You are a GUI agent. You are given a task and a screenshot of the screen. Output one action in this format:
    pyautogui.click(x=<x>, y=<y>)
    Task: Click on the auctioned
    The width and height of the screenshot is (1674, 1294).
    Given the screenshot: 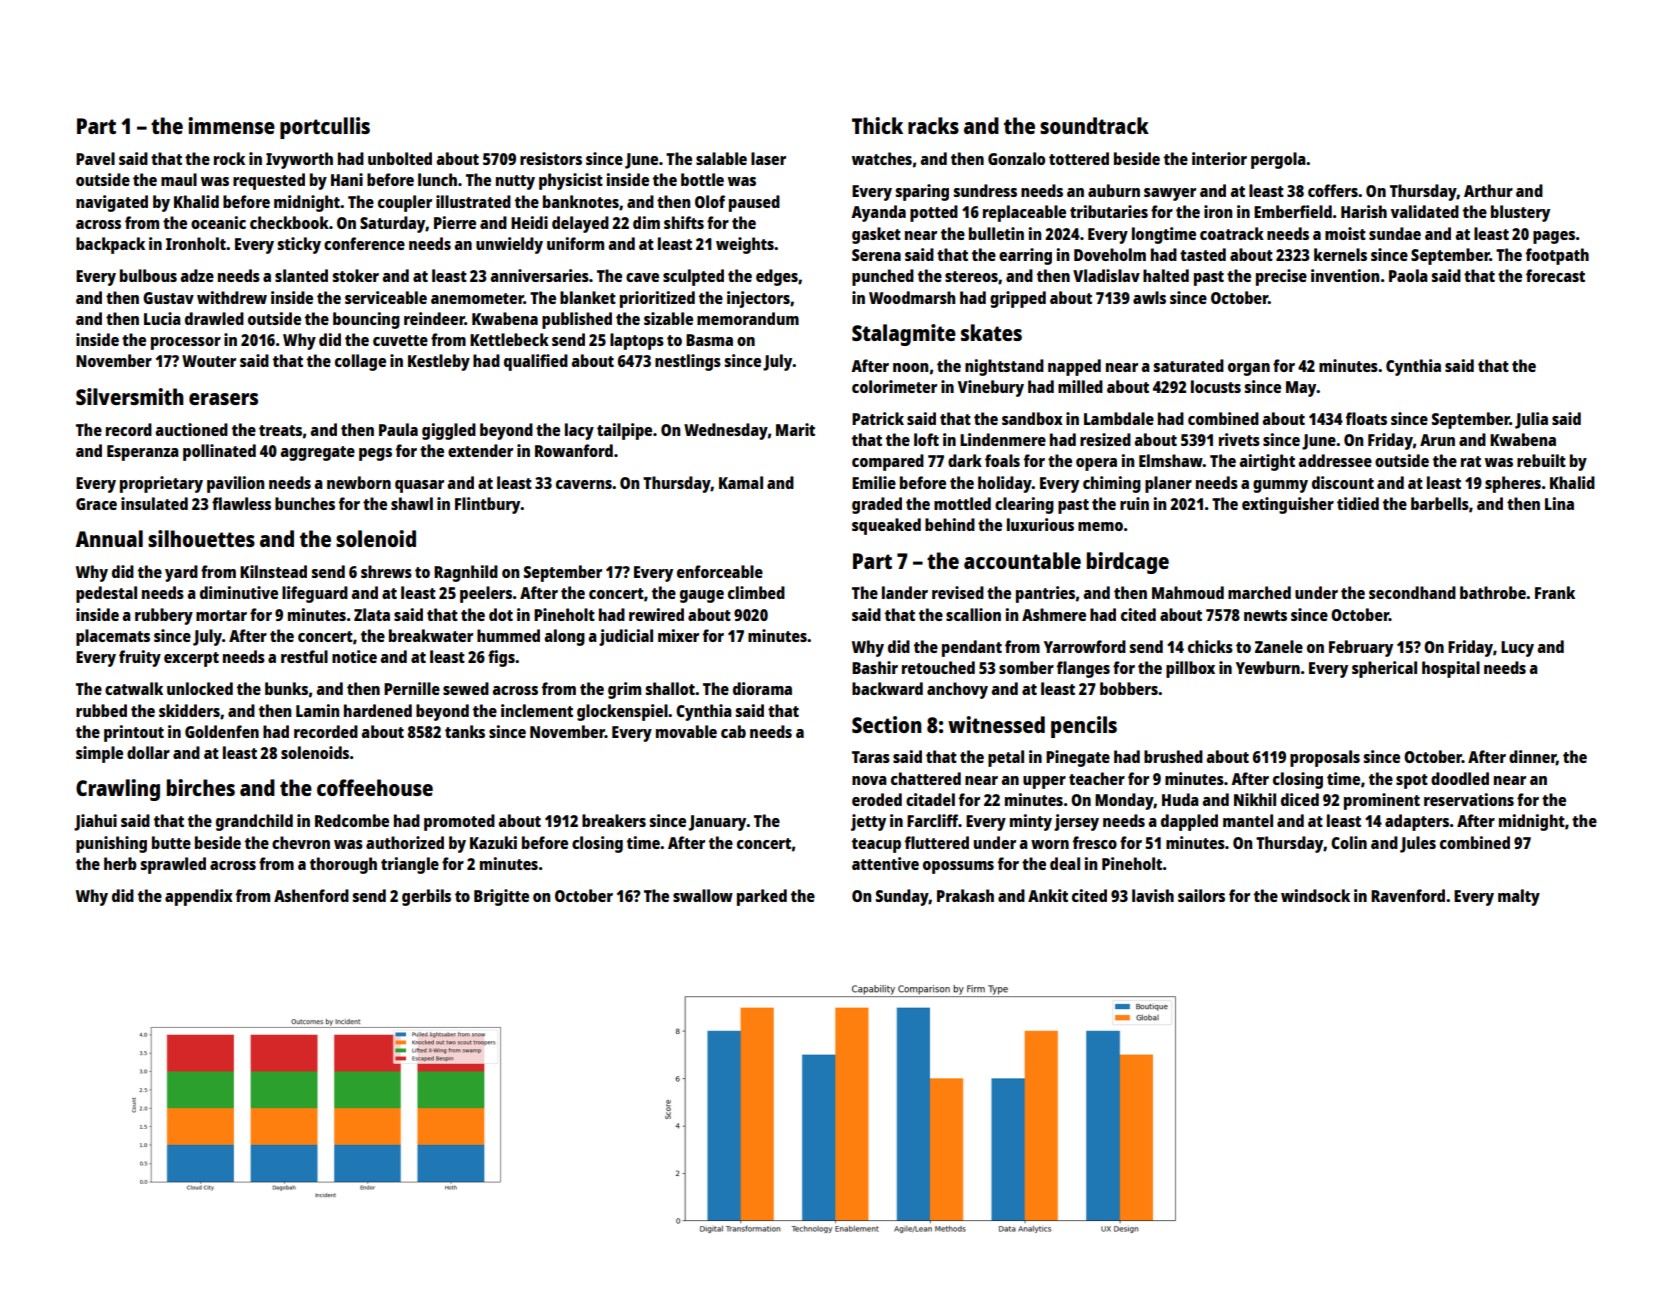 What is the action you would take?
    pyautogui.click(x=191, y=429)
